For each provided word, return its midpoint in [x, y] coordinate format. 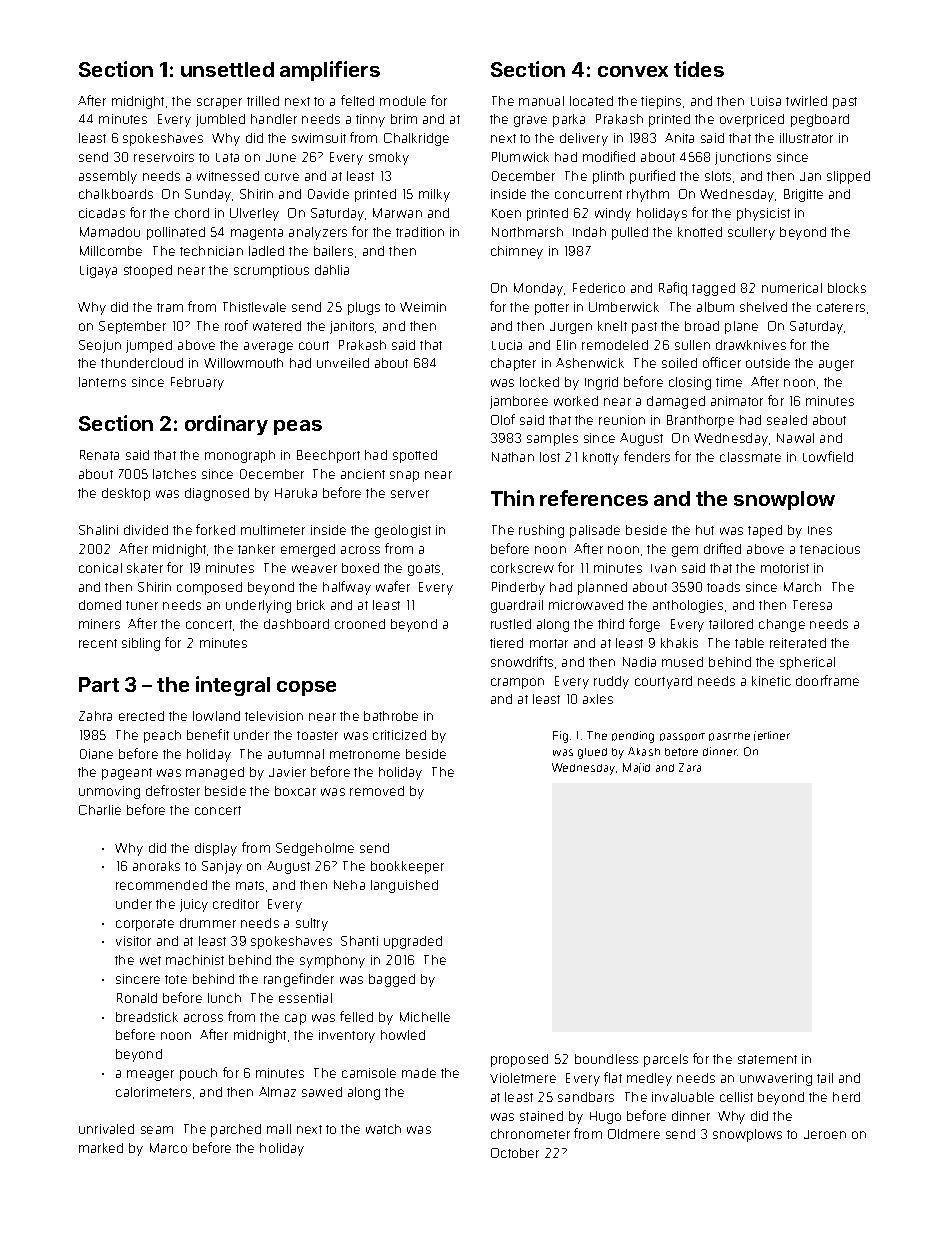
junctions [743, 158]
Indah [589, 232]
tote [176, 979]
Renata [99, 455]
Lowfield [828, 456]
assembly [108, 177]
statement [767, 1059]
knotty [601, 458]
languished [404, 886]
